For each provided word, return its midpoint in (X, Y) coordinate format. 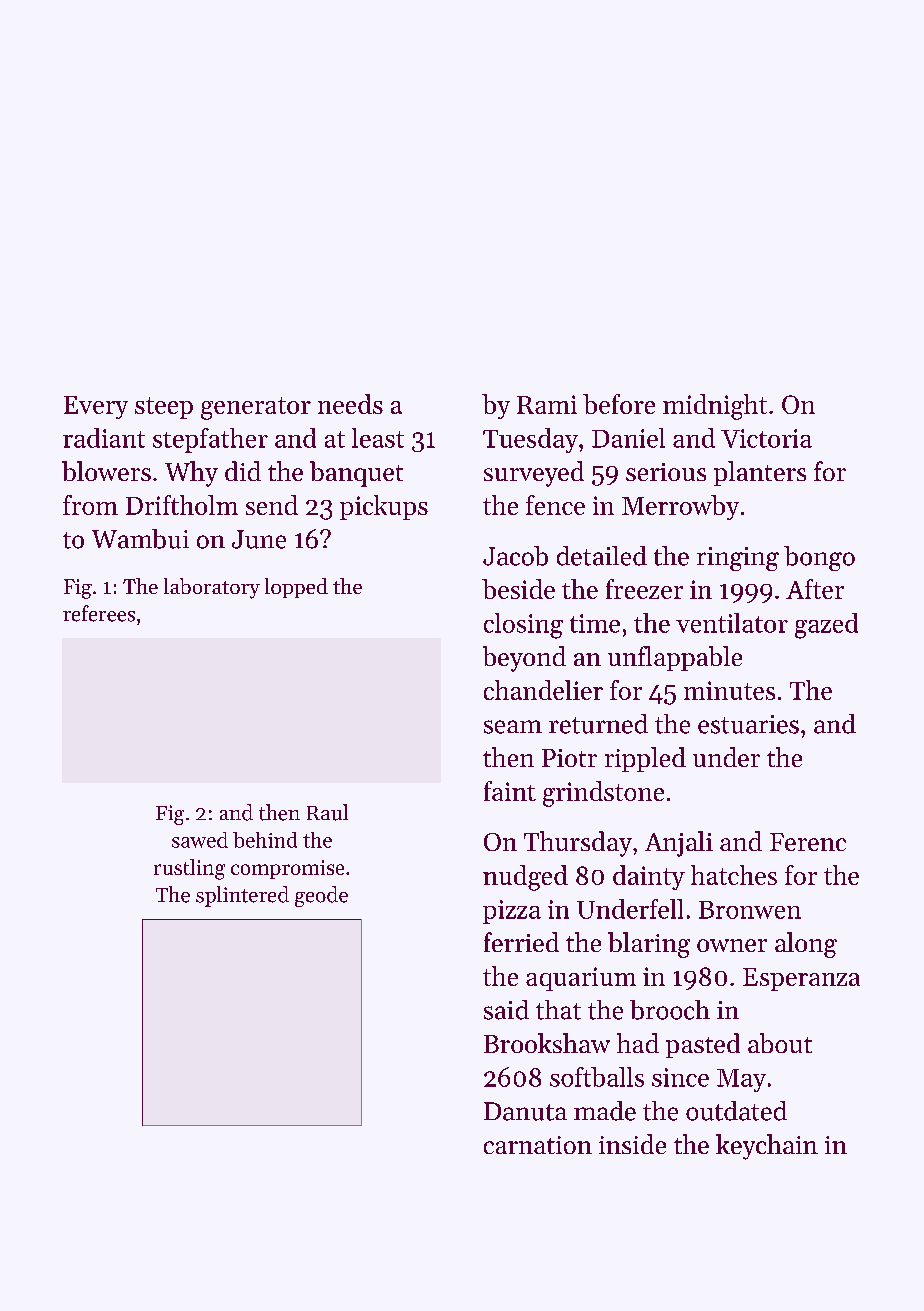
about (780, 1043)
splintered (242, 896)
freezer (644, 589)
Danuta (525, 1111)
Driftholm (182, 505)
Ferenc (808, 842)
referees (99, 613)
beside (518, 589)
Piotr (569, 758)
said (506, 1010)
